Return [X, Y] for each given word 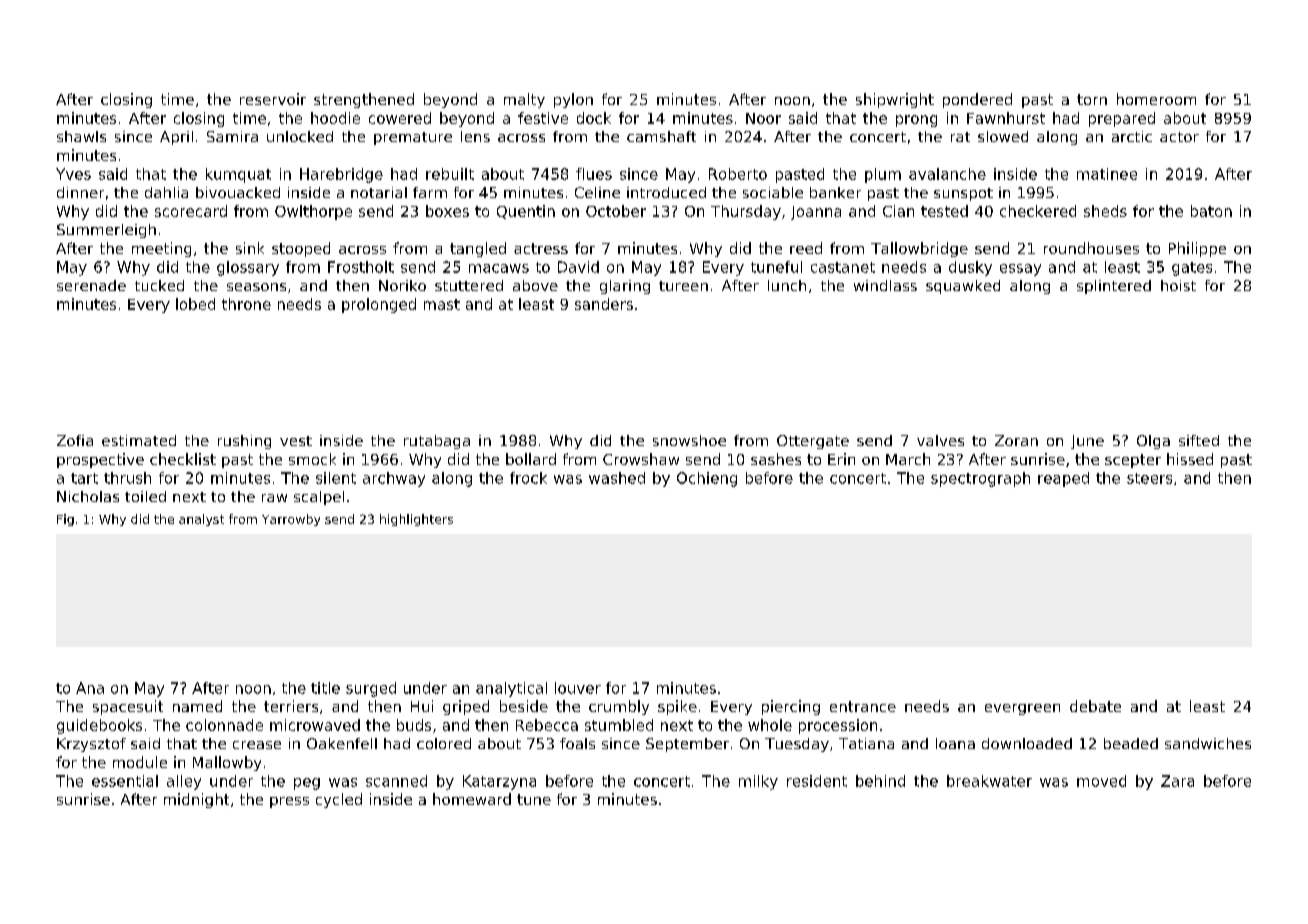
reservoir [273, 99]
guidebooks [99, 726]
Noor [763, 118]
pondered [977, 100]
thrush [127, 478]
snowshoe [689, 440]
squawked [963, 287]
